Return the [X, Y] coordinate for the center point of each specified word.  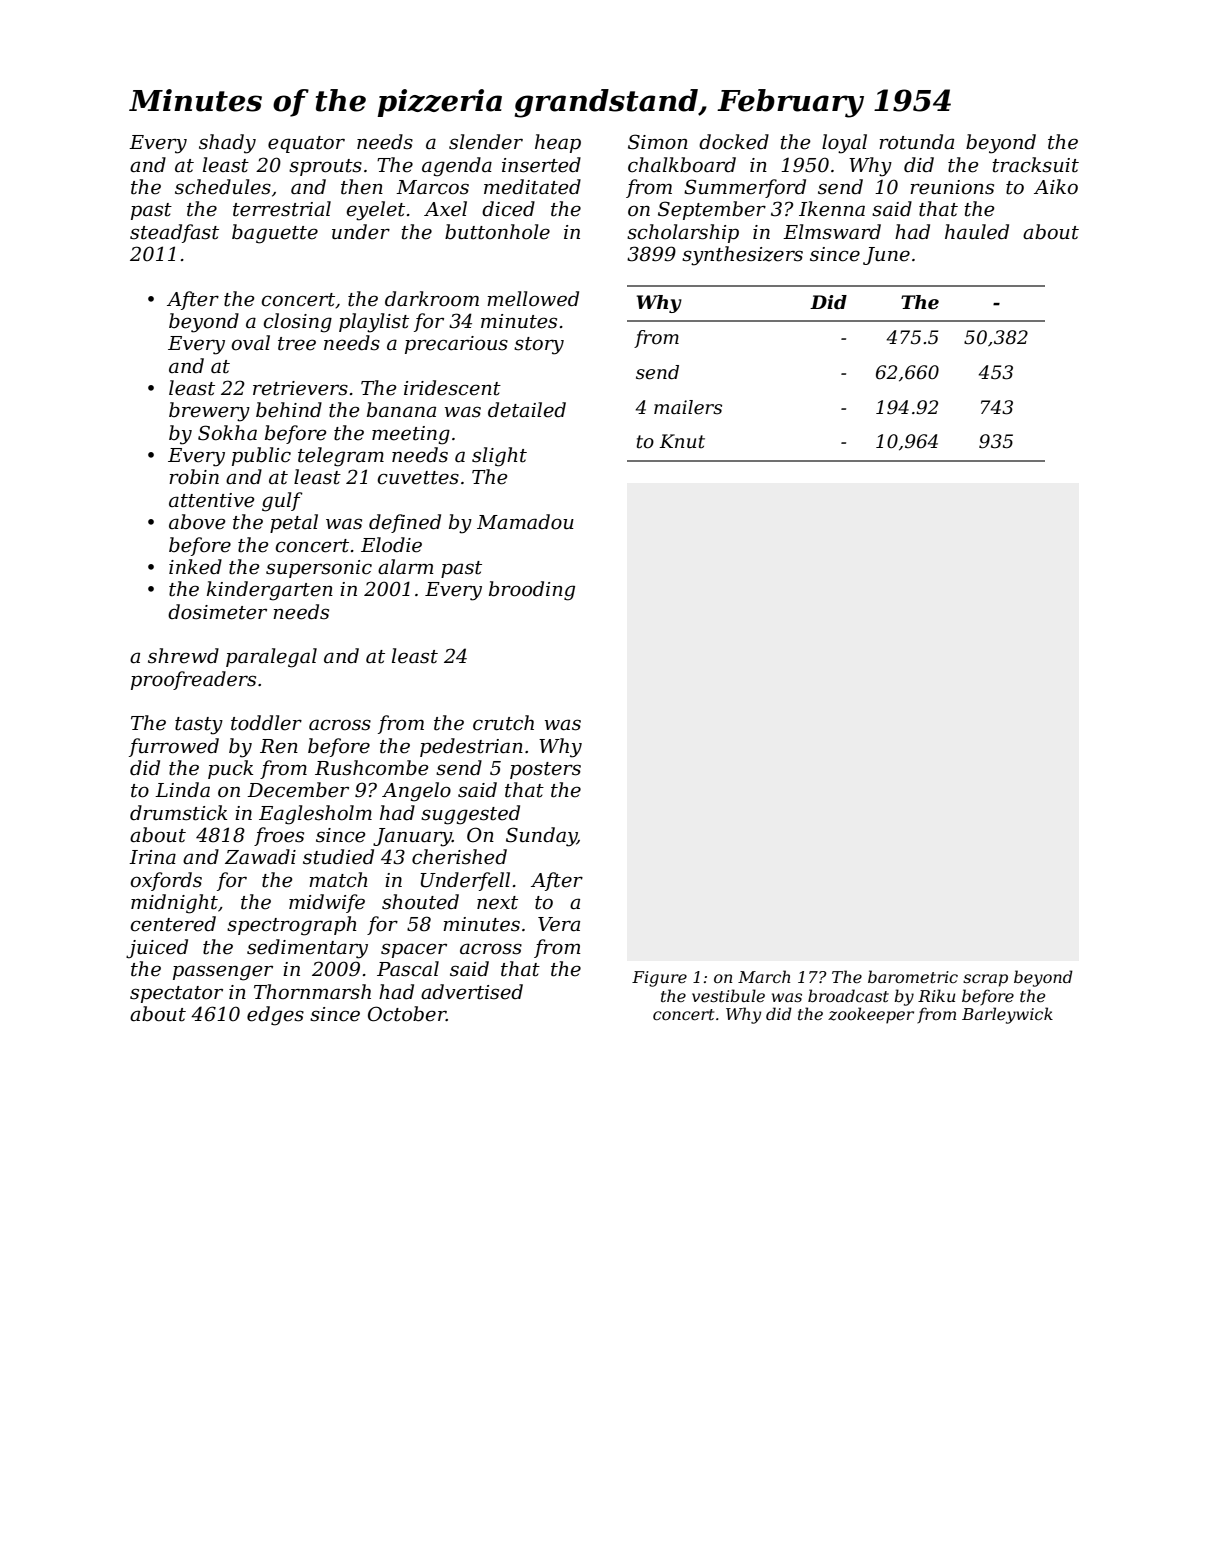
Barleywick [1007, 1015]
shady [227, 144]
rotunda [916, 142]
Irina [152, 857]
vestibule [728, 995]
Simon [658, 142]
